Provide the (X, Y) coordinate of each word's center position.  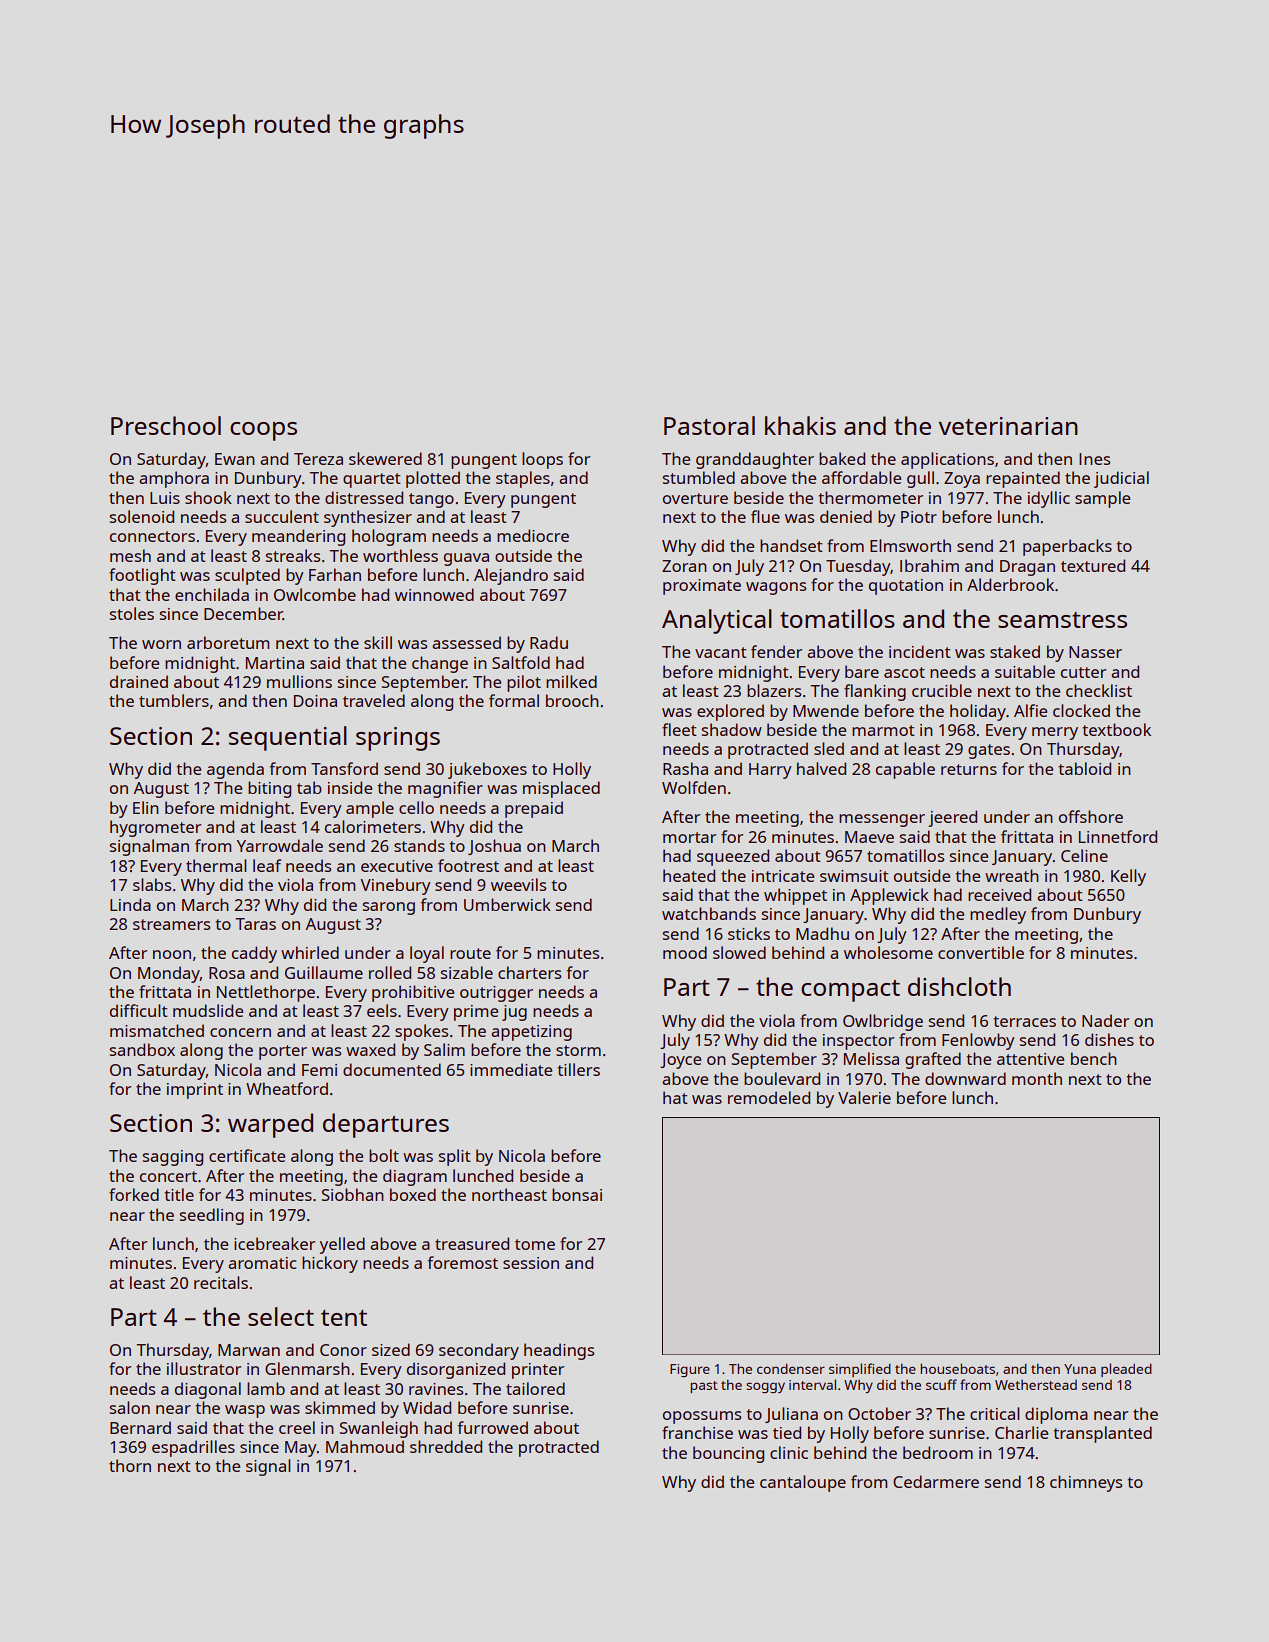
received (999, 894)
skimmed (340, 1407)
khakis (800, 425)
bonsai (577, 1194)
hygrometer (155, 828)
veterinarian (1008, 426)
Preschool (166, 425)
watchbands (709, 913)
